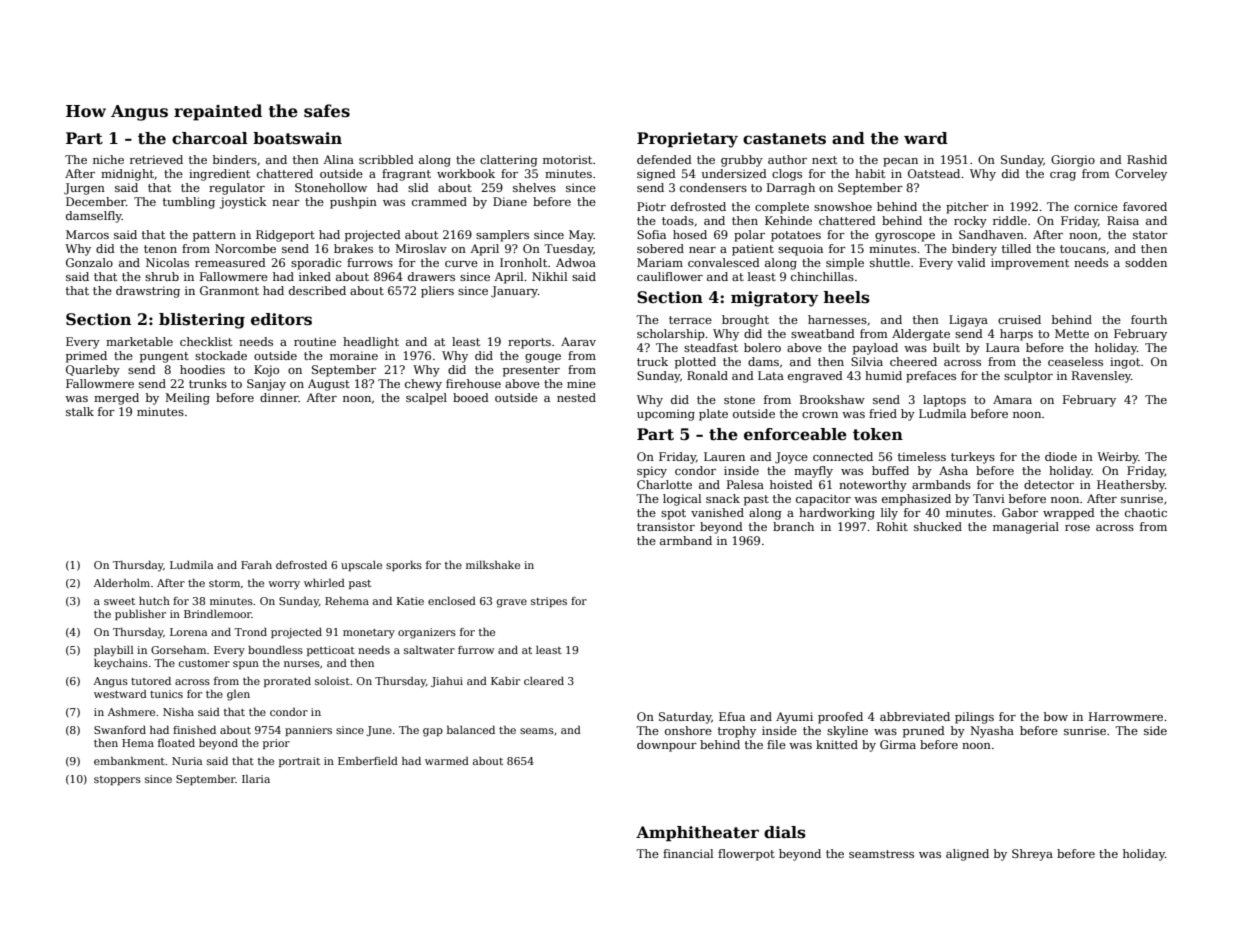 Image resolution: width=1233 pixels, height=952 pixels. I want to click on warmed, so click(447, 761).
